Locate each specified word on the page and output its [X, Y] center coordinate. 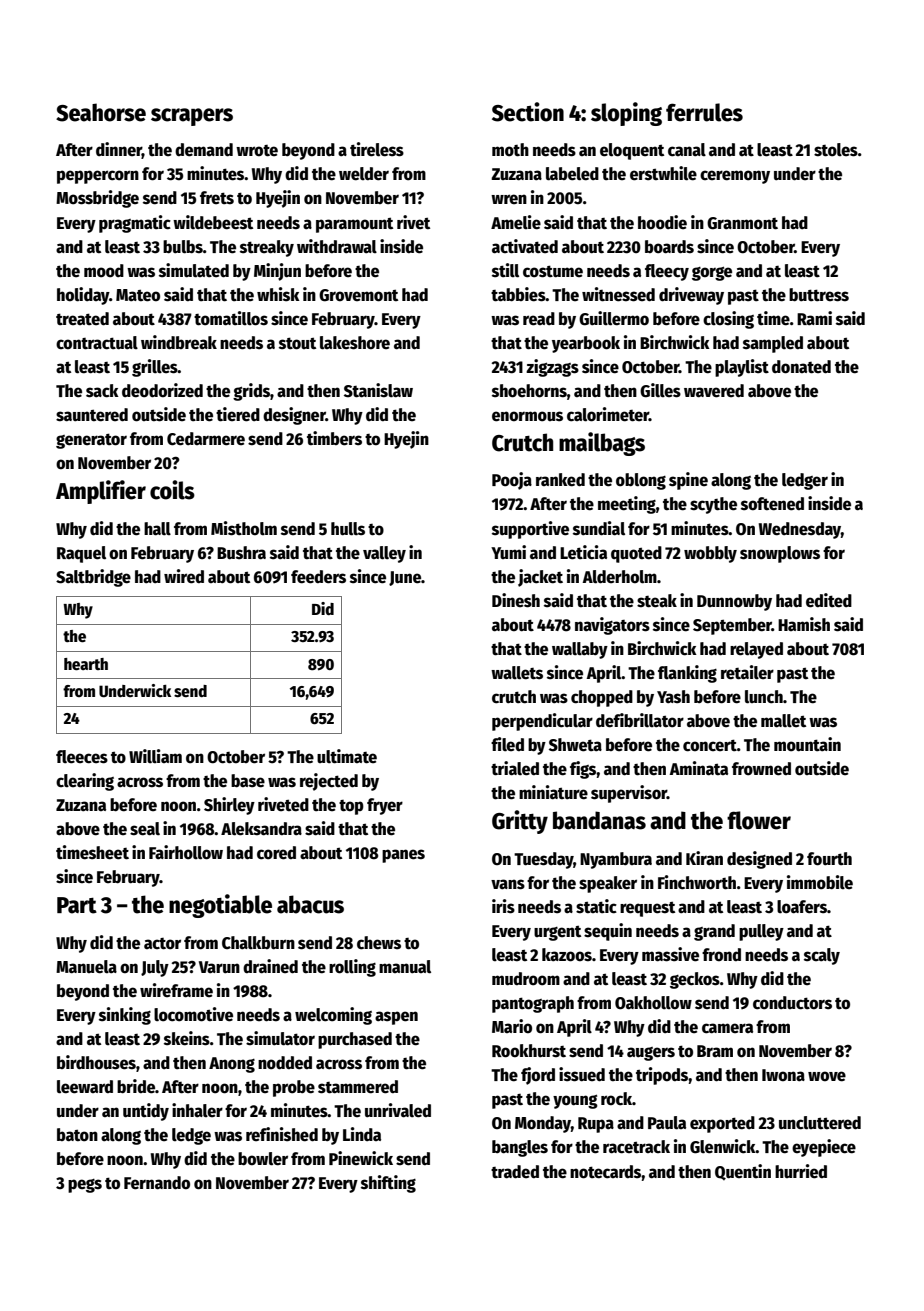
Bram [715, 1051]
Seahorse [101, 112]
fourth [829, 859]
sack [102, 391]
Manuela [86, 967]
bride [136, 1086]
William [155, 756]
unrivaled [398, 1110]
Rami [814, 318]
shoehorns [529, 391]
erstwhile [663, 173]
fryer [385, 806]
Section [528, 112]
